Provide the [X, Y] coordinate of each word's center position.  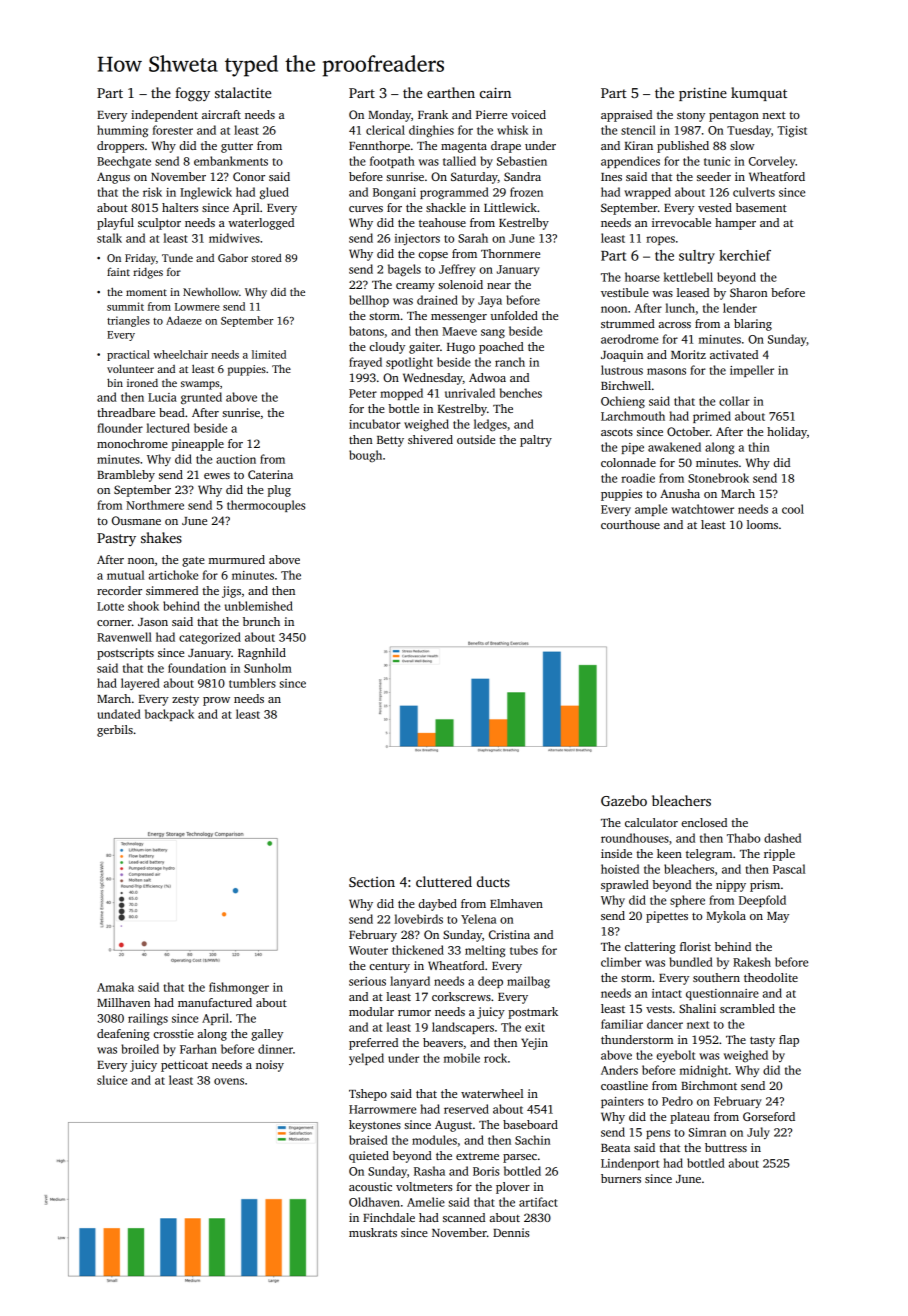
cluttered [444, 881]
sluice [112, 1080]
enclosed [704, 822]
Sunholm [268, 668]
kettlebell [688, 277]
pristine [703, 94]
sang [493, 334]
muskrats [373, 1232]
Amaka [115, 987]
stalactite [243, 92]
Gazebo [624, 800]
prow [216, 701]
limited [269, 354]
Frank [433, 114]
